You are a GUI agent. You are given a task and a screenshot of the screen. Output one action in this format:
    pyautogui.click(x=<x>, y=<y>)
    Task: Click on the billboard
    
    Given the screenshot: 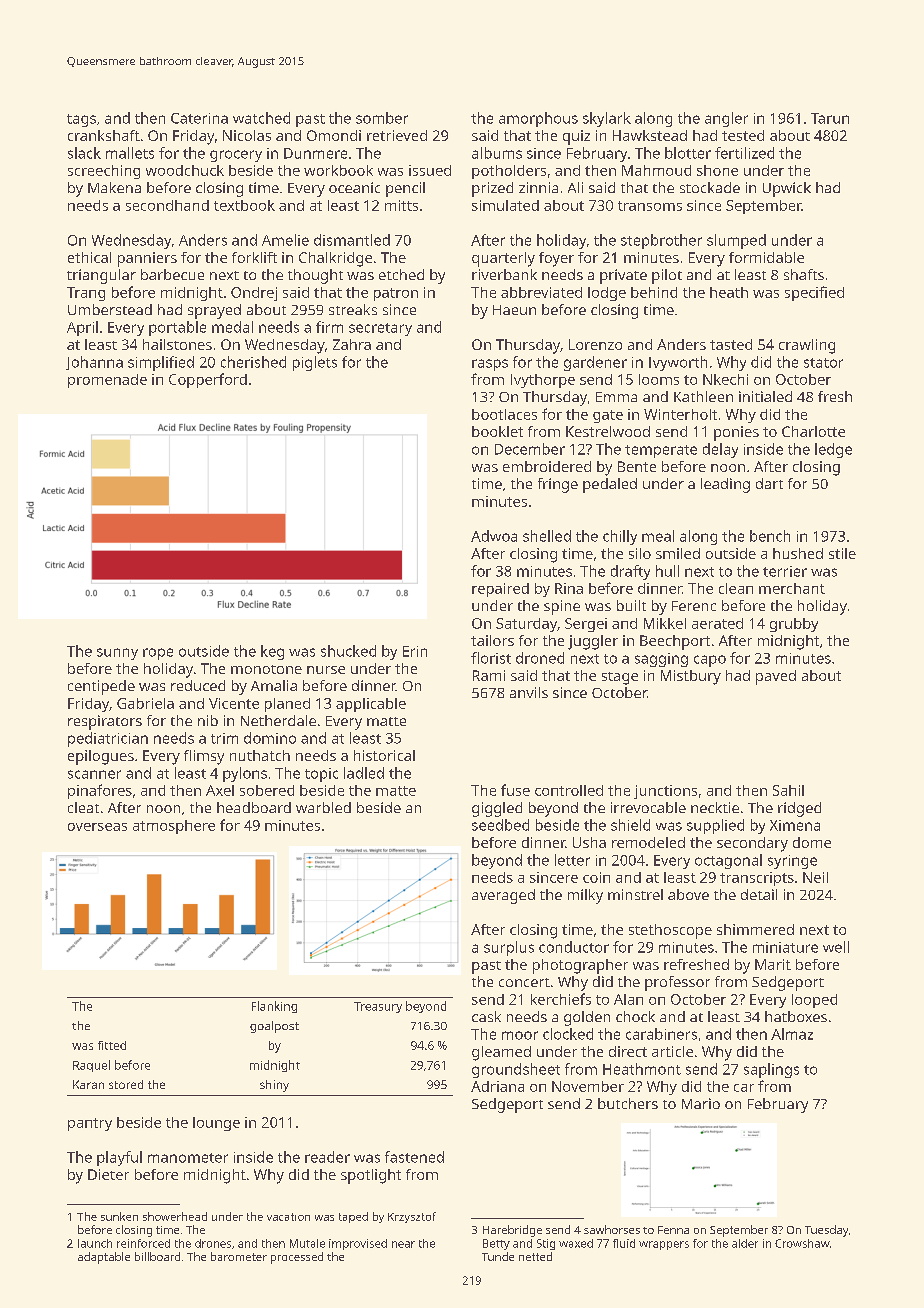 What is the action you would take?
    pyautogui.click(x=157, y=1256)
